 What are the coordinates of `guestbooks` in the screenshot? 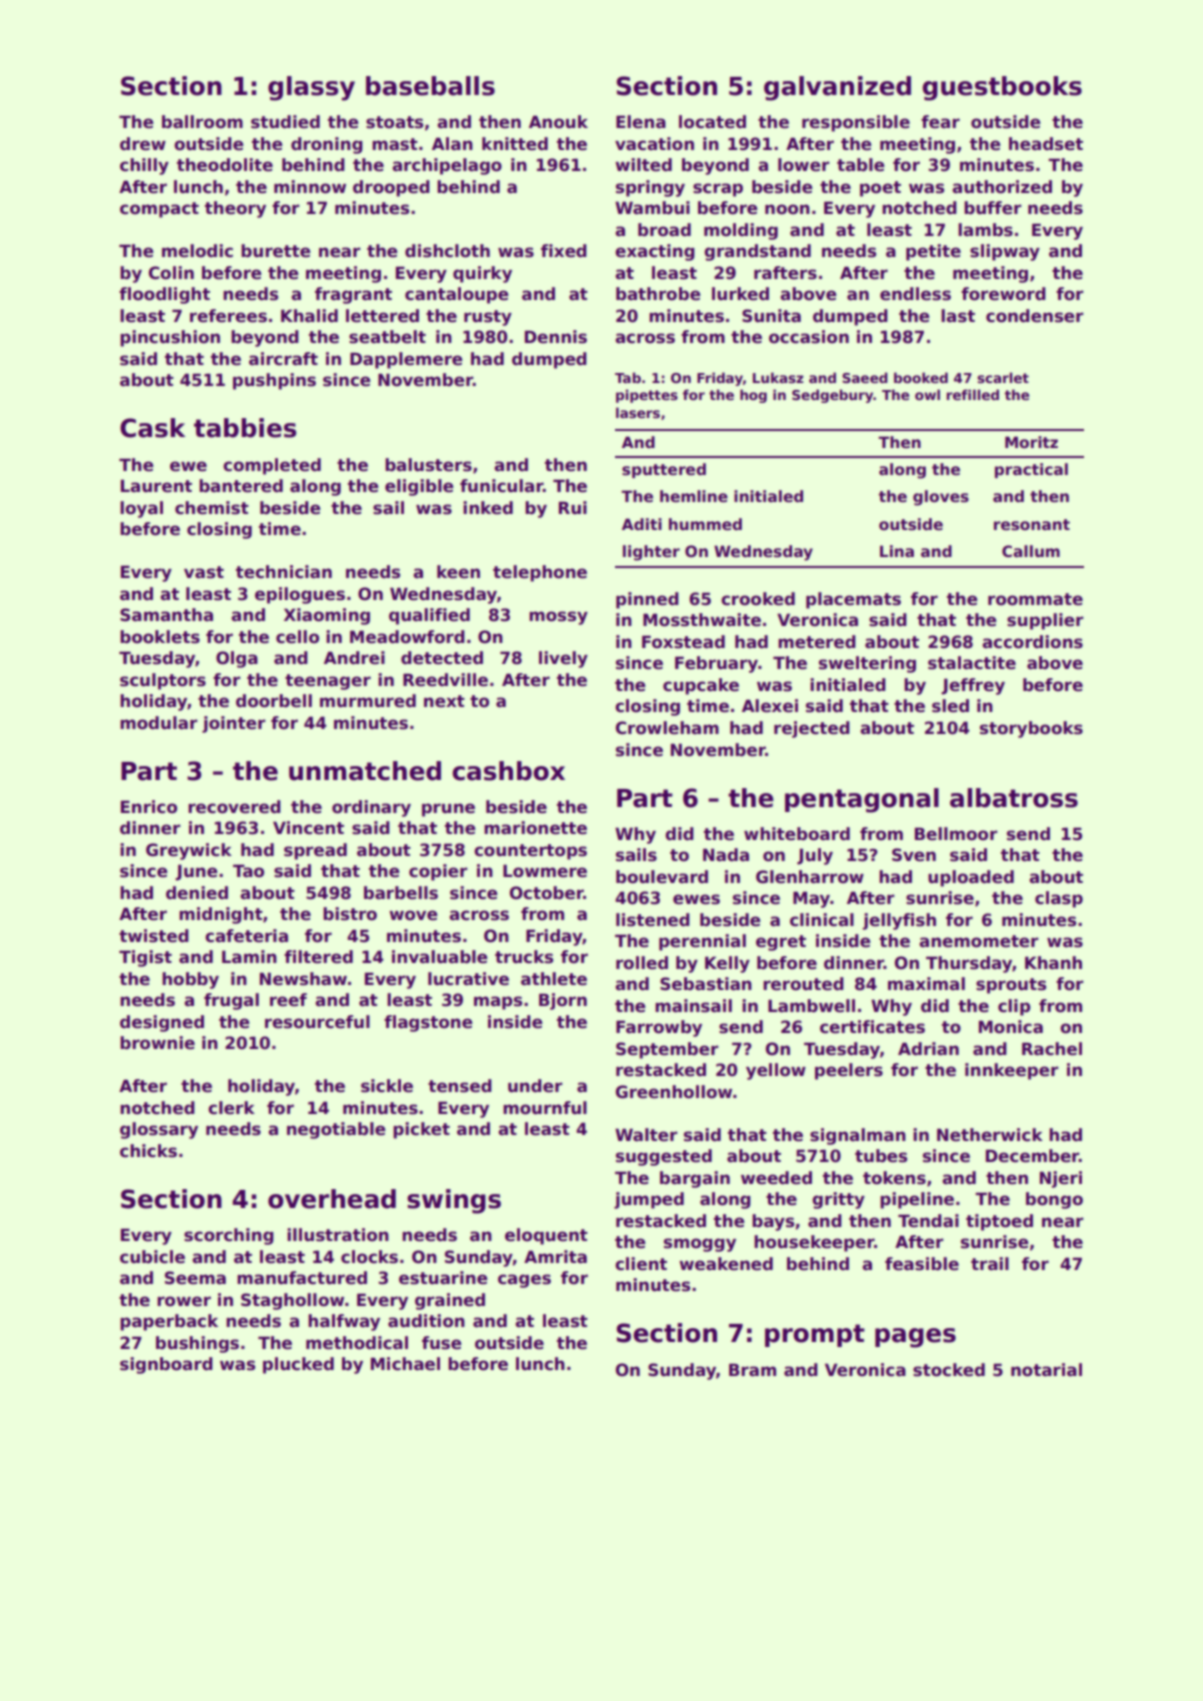 It's located at (1002, 88).
